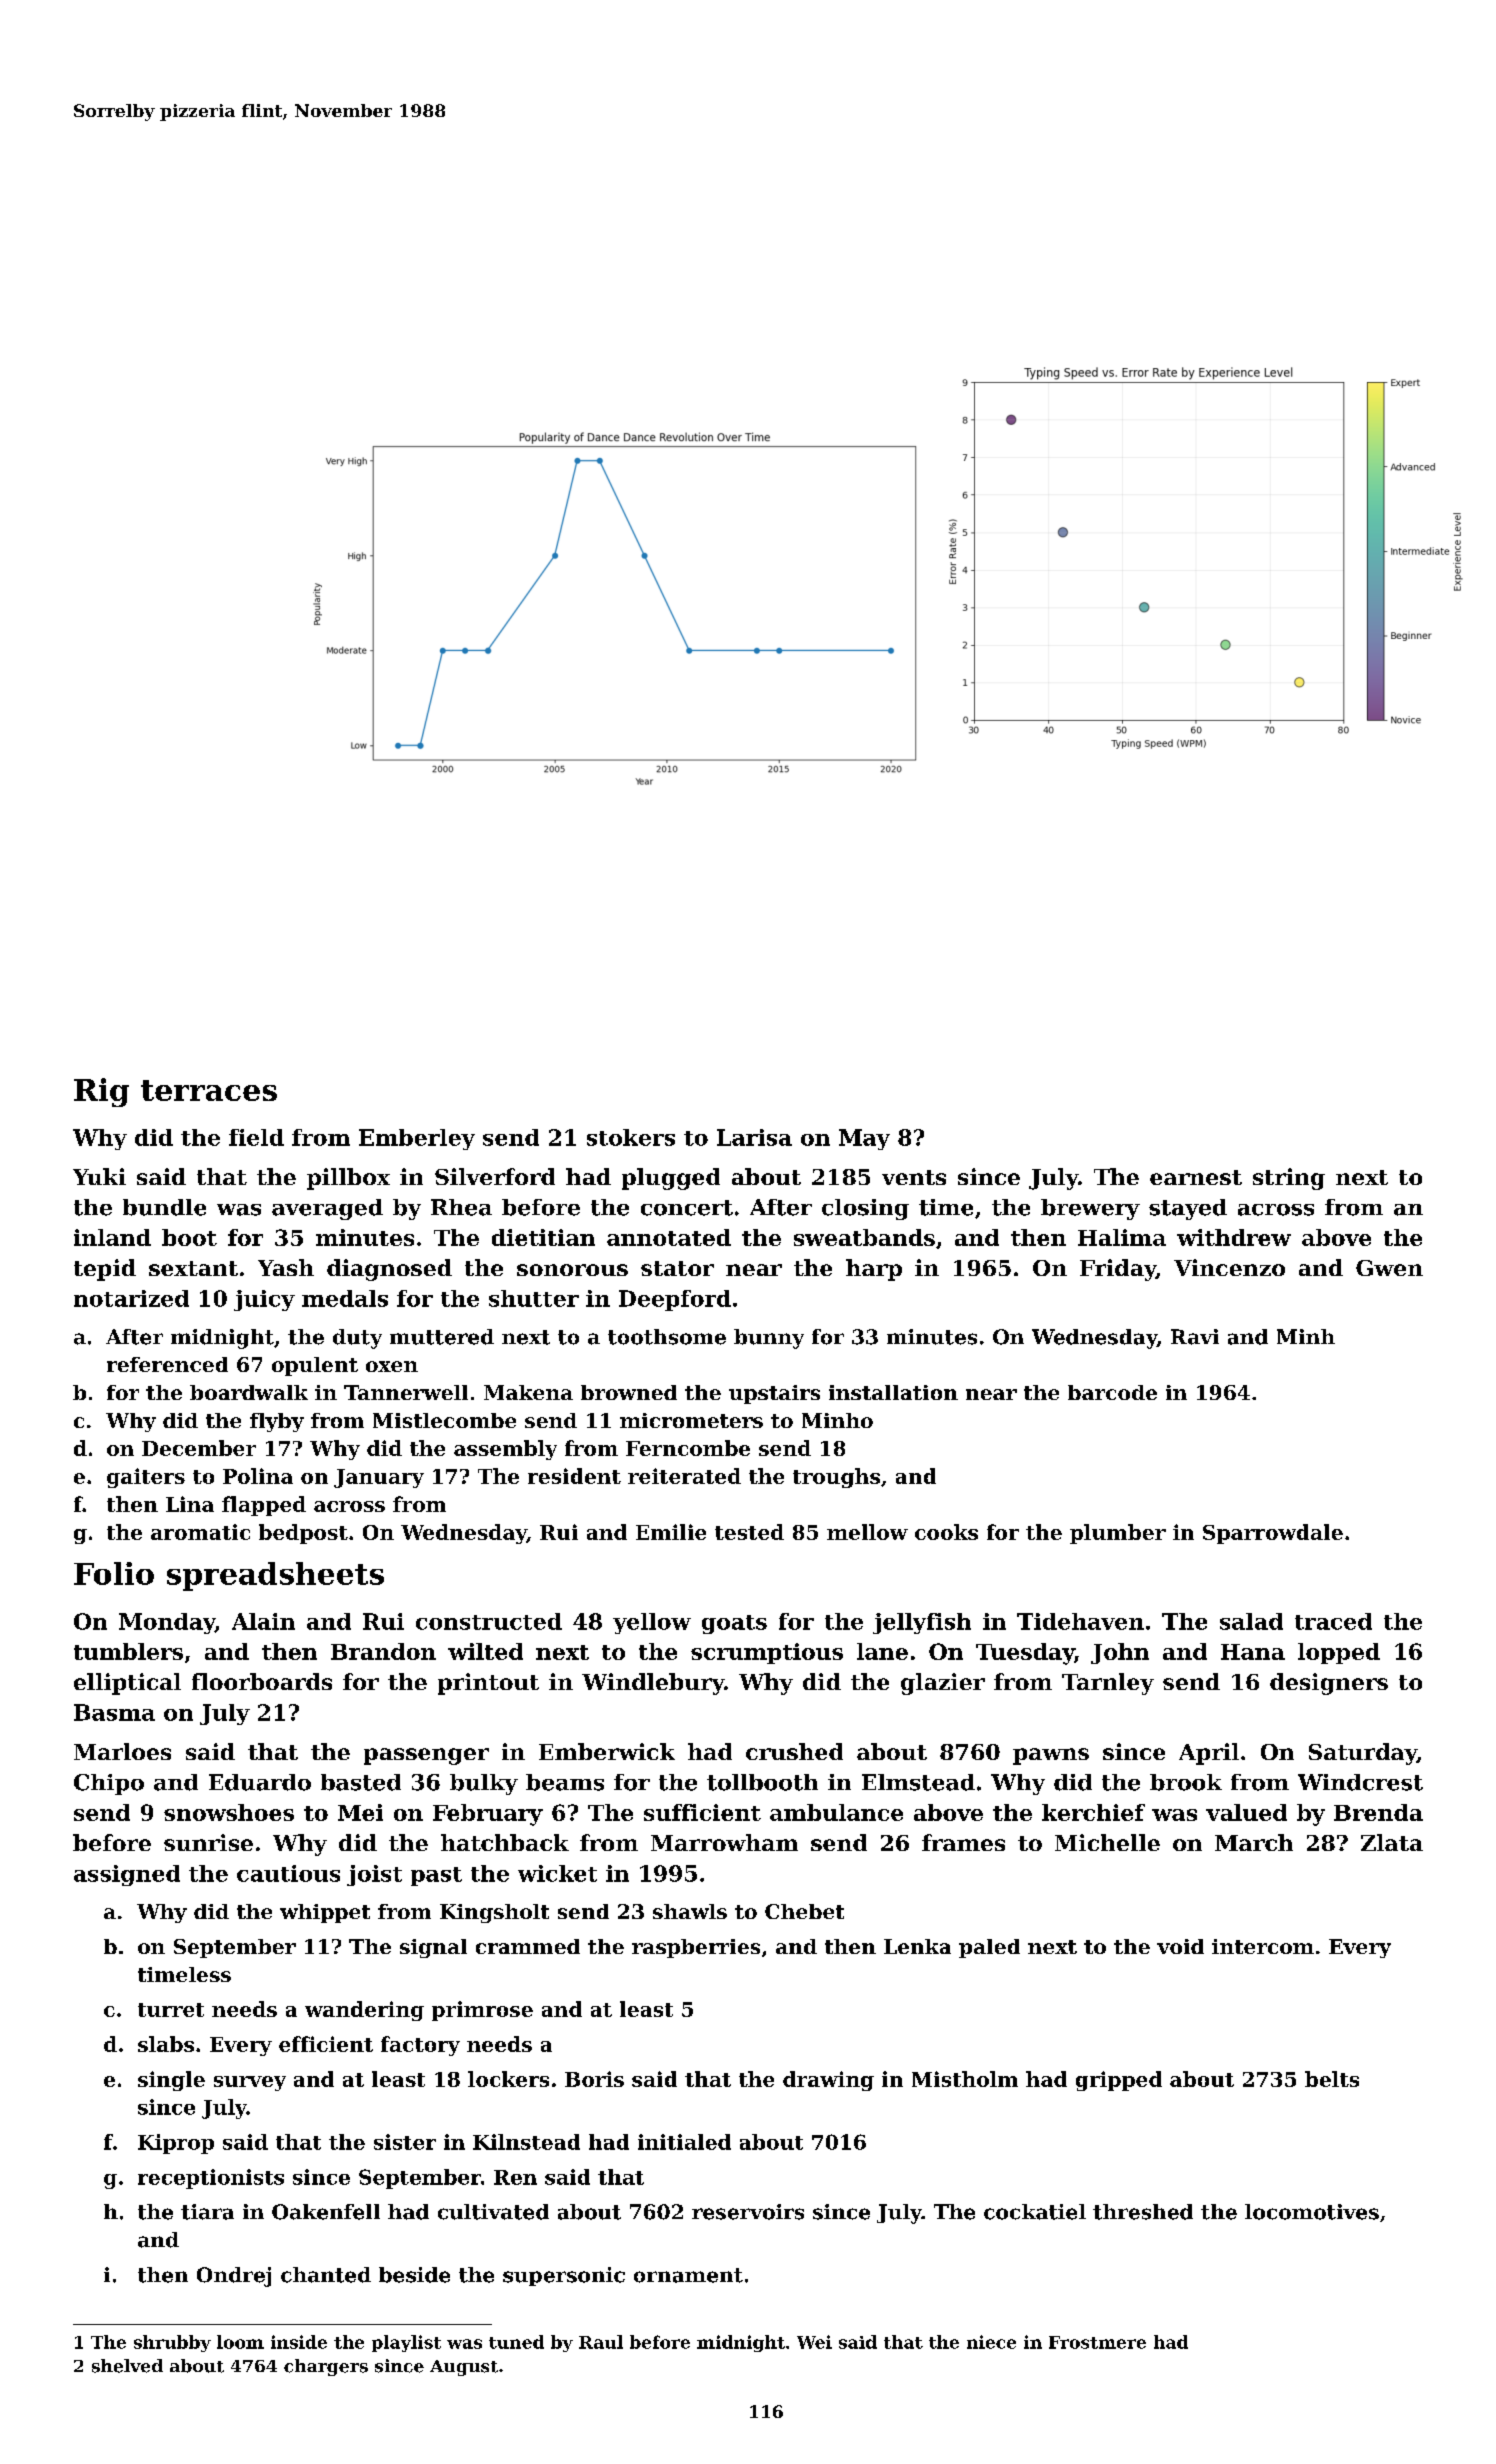 Image resolution: width=1496 pixels, height=2464 pixels. What do you see at coordinates (315, 1366) in the image?
I see `opulent` at bounding box center [315, 1366].
